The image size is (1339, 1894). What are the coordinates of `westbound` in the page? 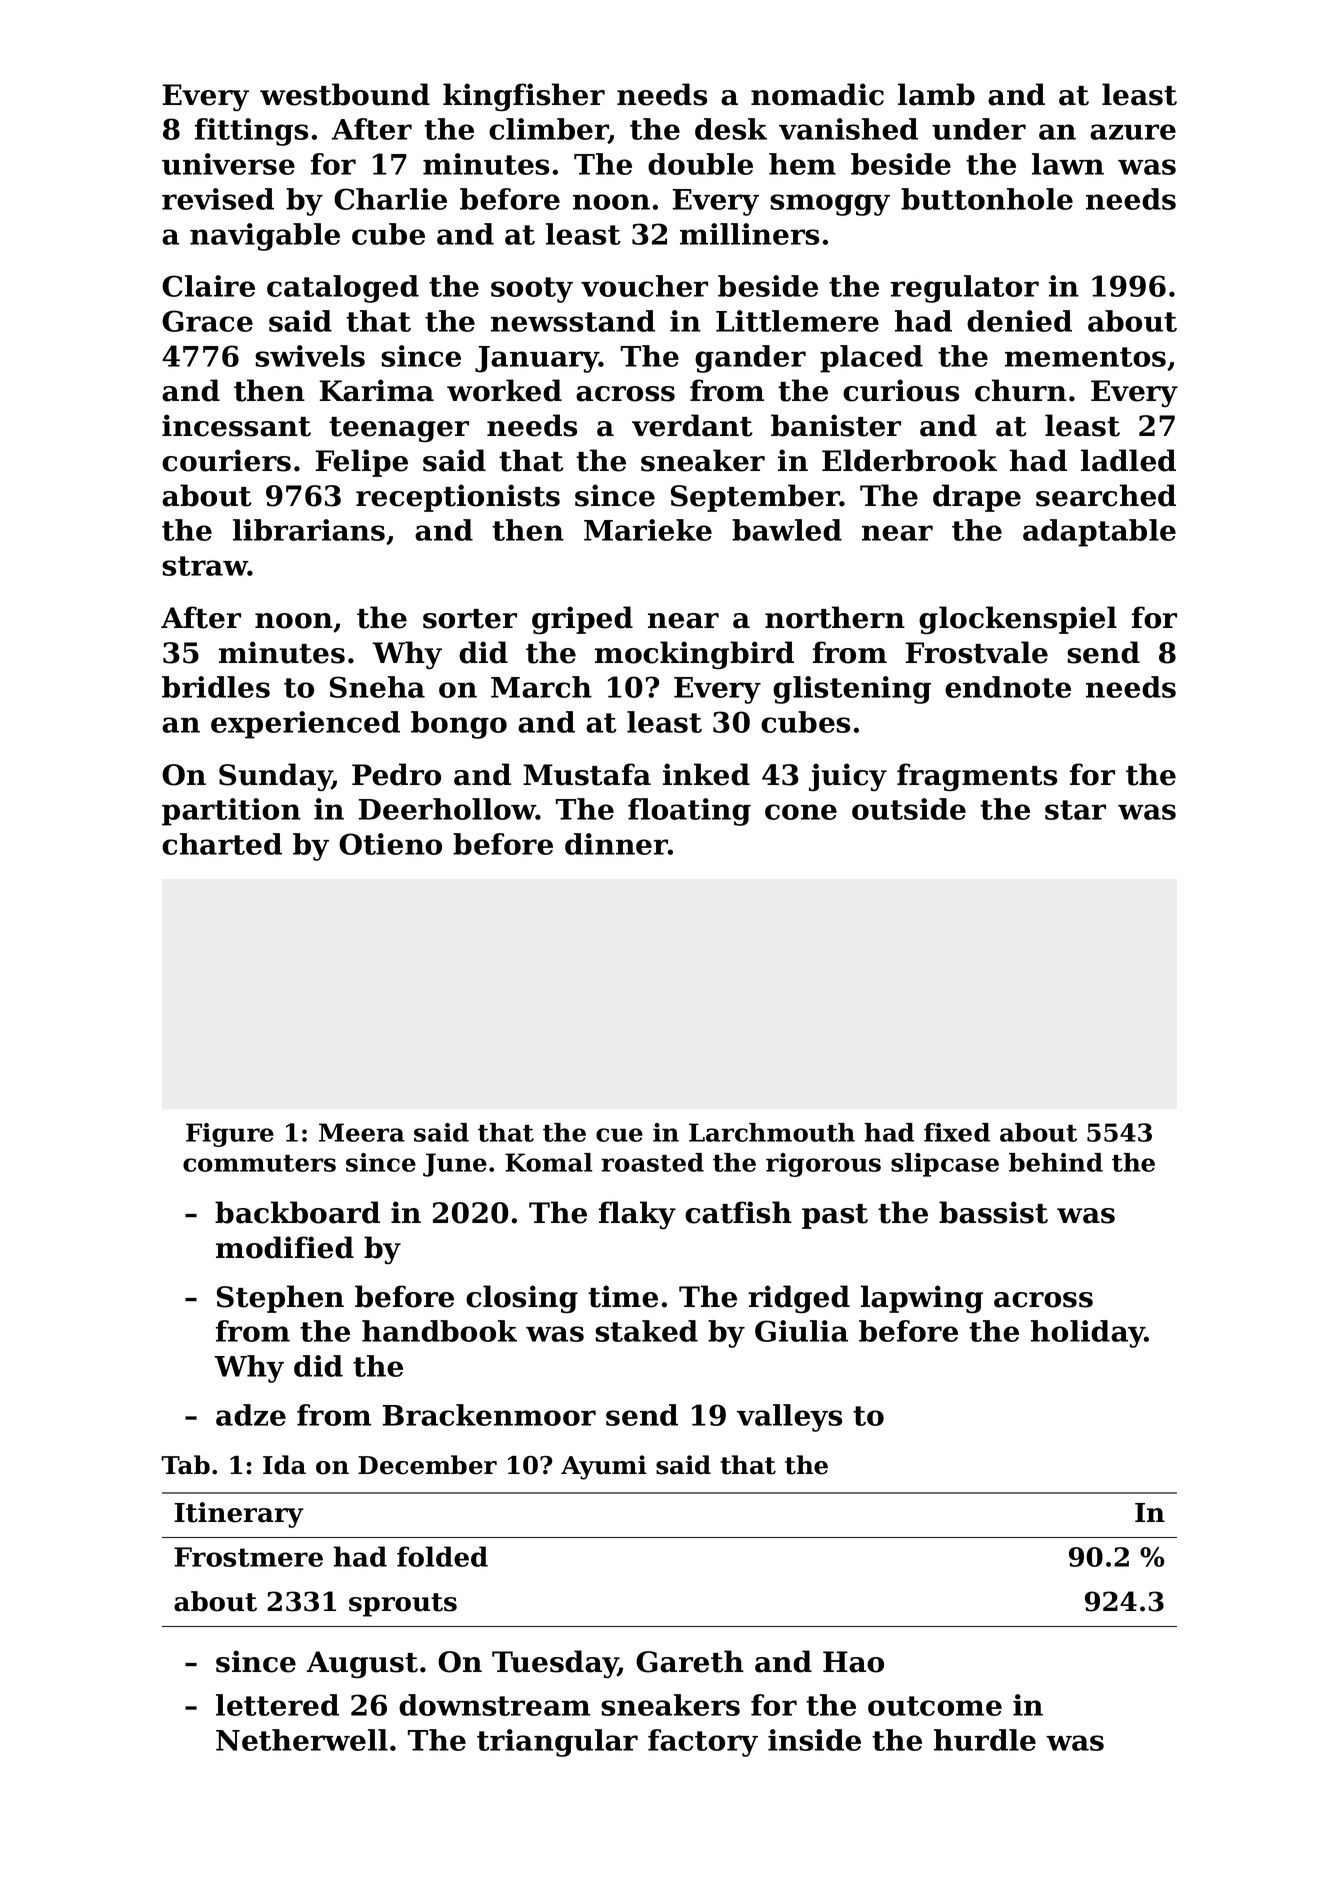 It's located at (345, 94).
